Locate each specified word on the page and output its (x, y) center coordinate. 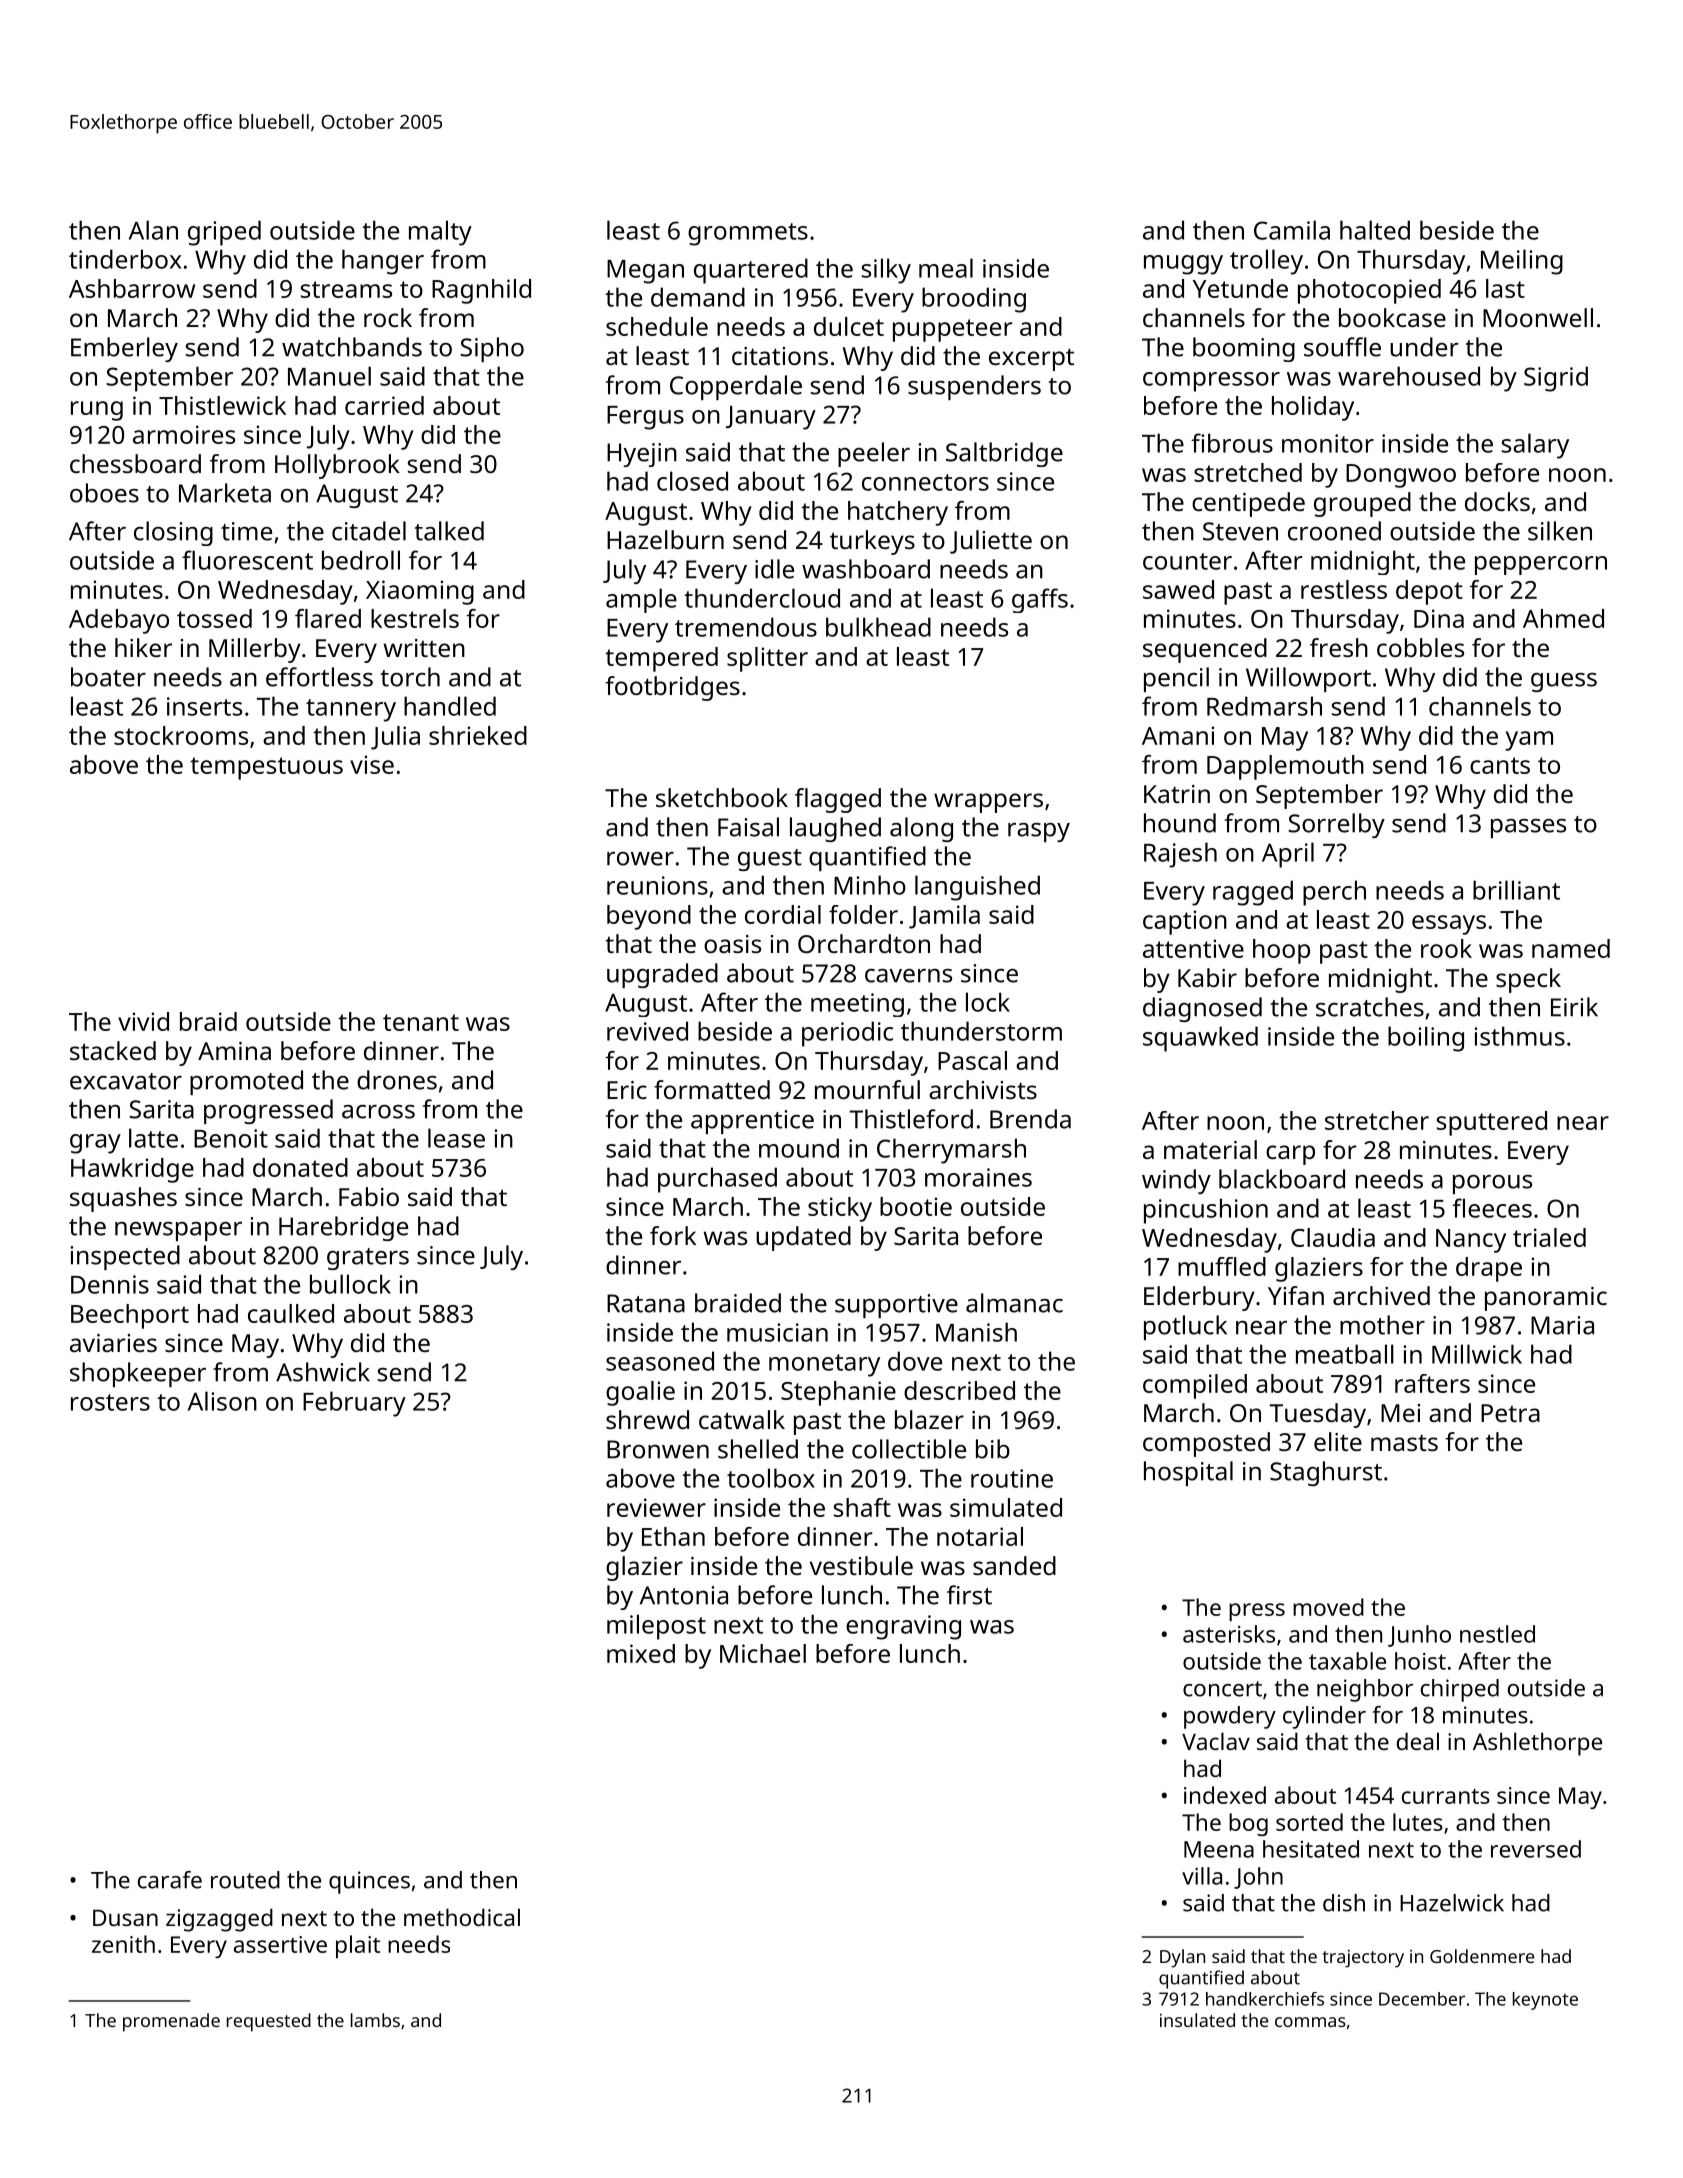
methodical (462, 1917)
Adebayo (119, 621)
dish (1344, 1903)
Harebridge (343, 1228)
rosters (110, 1402)
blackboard (1282, 1179)
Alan (153, 230)
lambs (375, 2020)
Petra (1510, 1413)
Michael (763, 1653)
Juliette (991, 542)
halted (1375, 230)
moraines (978, 1177)
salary (1535, 446)
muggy (1183, 265)
